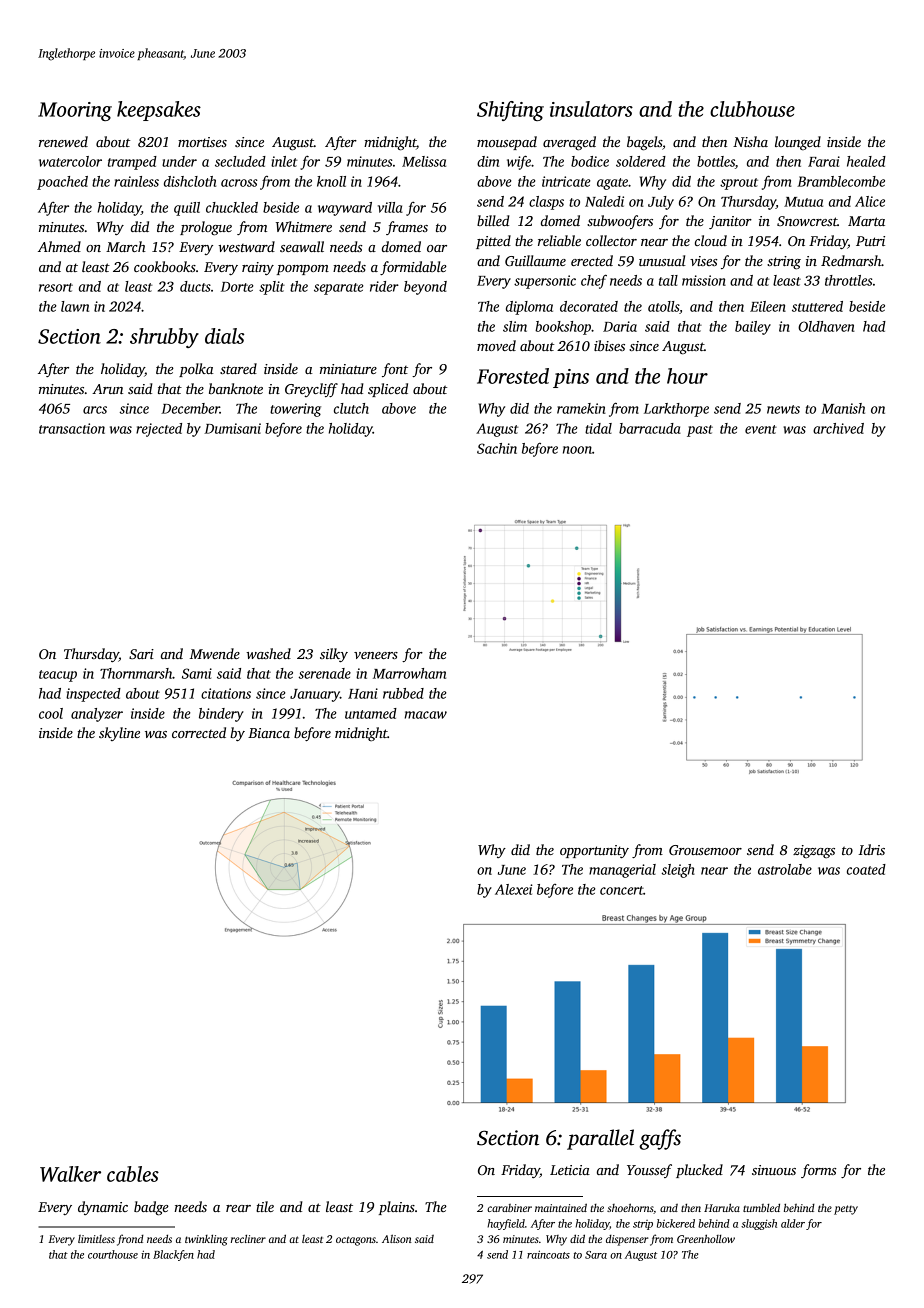 The width and height of the image is (924, 1308). Describe the element at coordinates (232, 428) in the image. I see `Dumisani` at that location.
